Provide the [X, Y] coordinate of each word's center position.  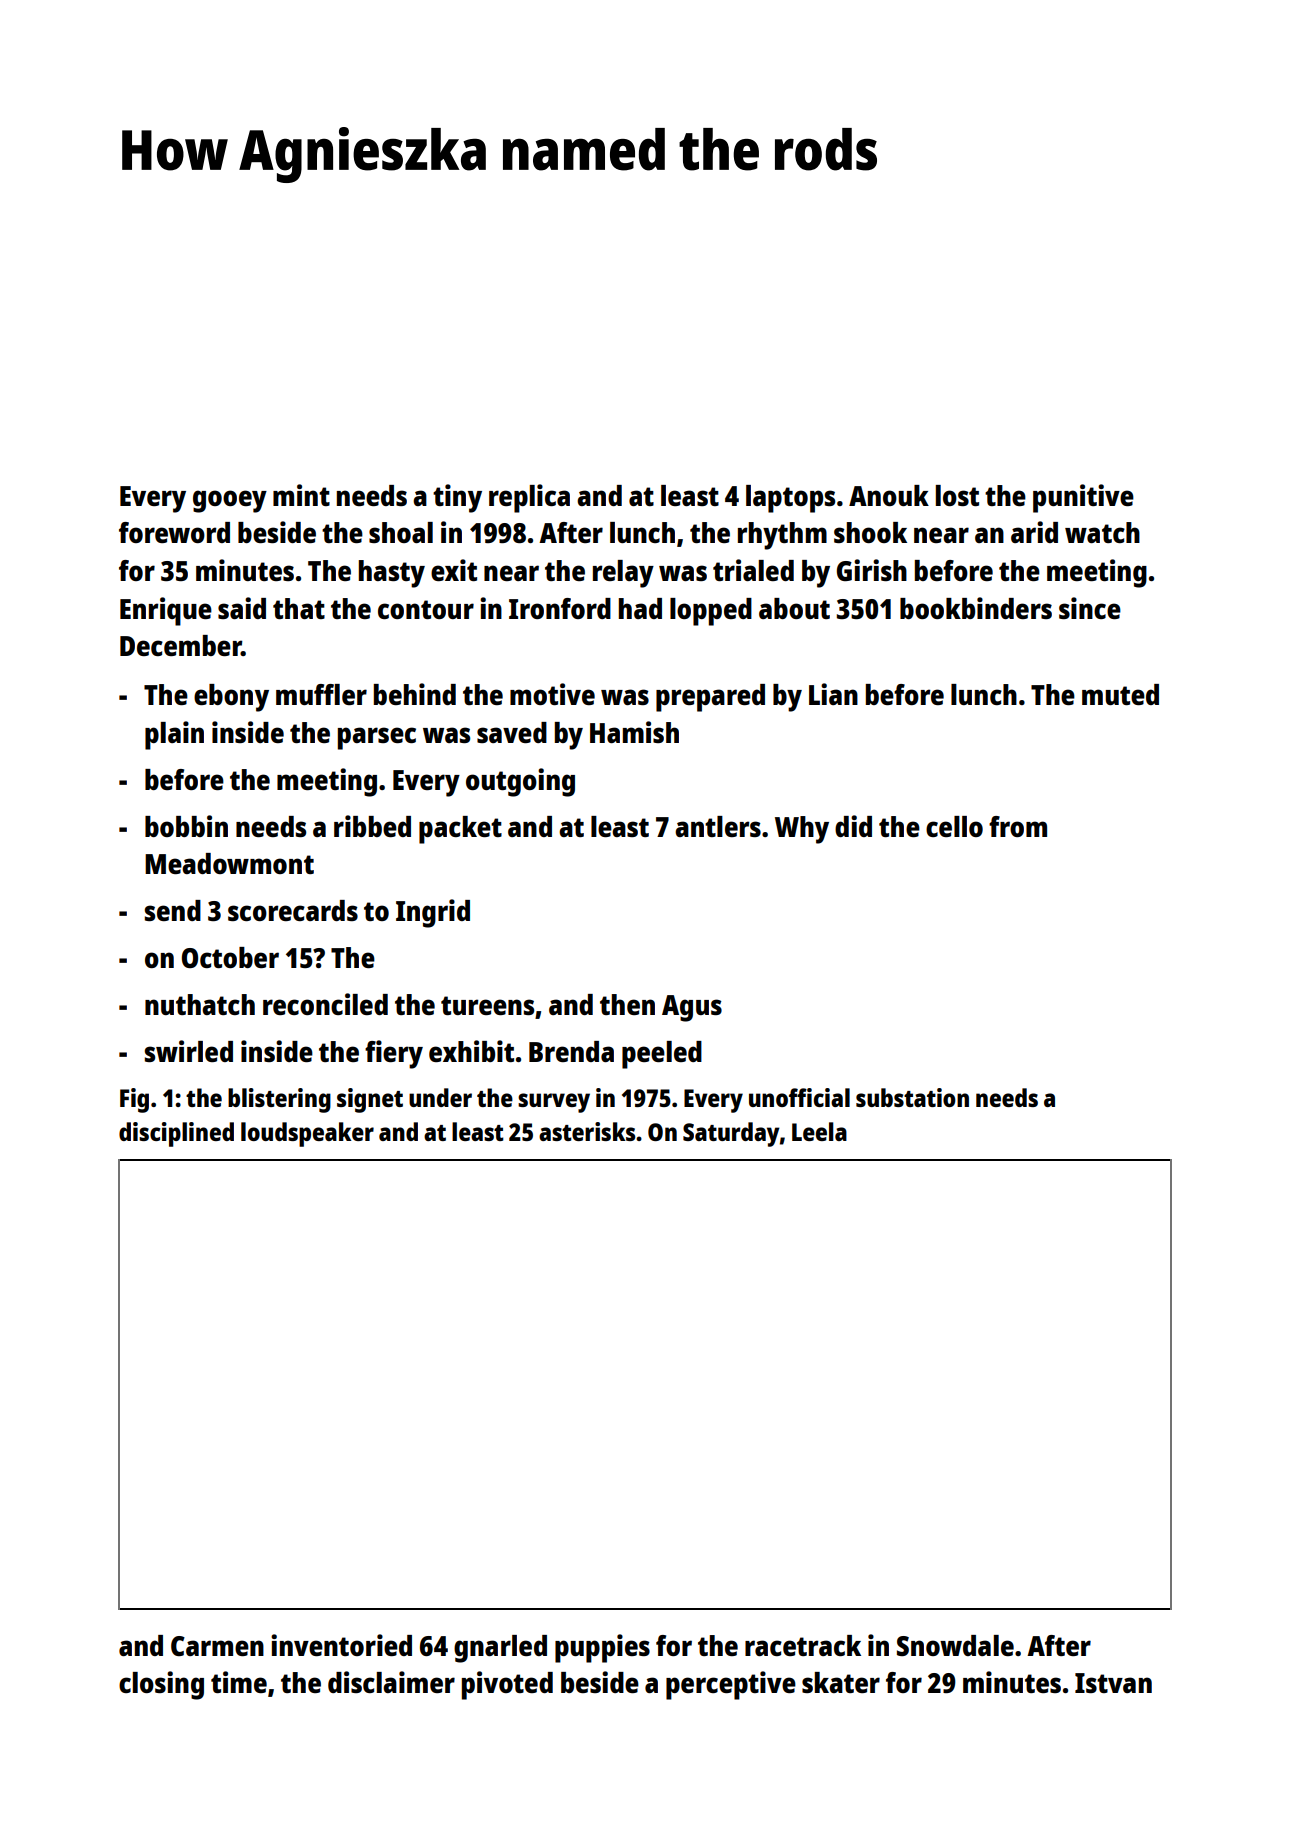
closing [161, 1685]
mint [301, 495]
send [173, 910]
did [853, 826]
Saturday [731, 1134]
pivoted [507, 1685]
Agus [692, 1008]
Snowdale [955, 1645]
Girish [872, 570]
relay [623, 574]
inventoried [341, 1645]
